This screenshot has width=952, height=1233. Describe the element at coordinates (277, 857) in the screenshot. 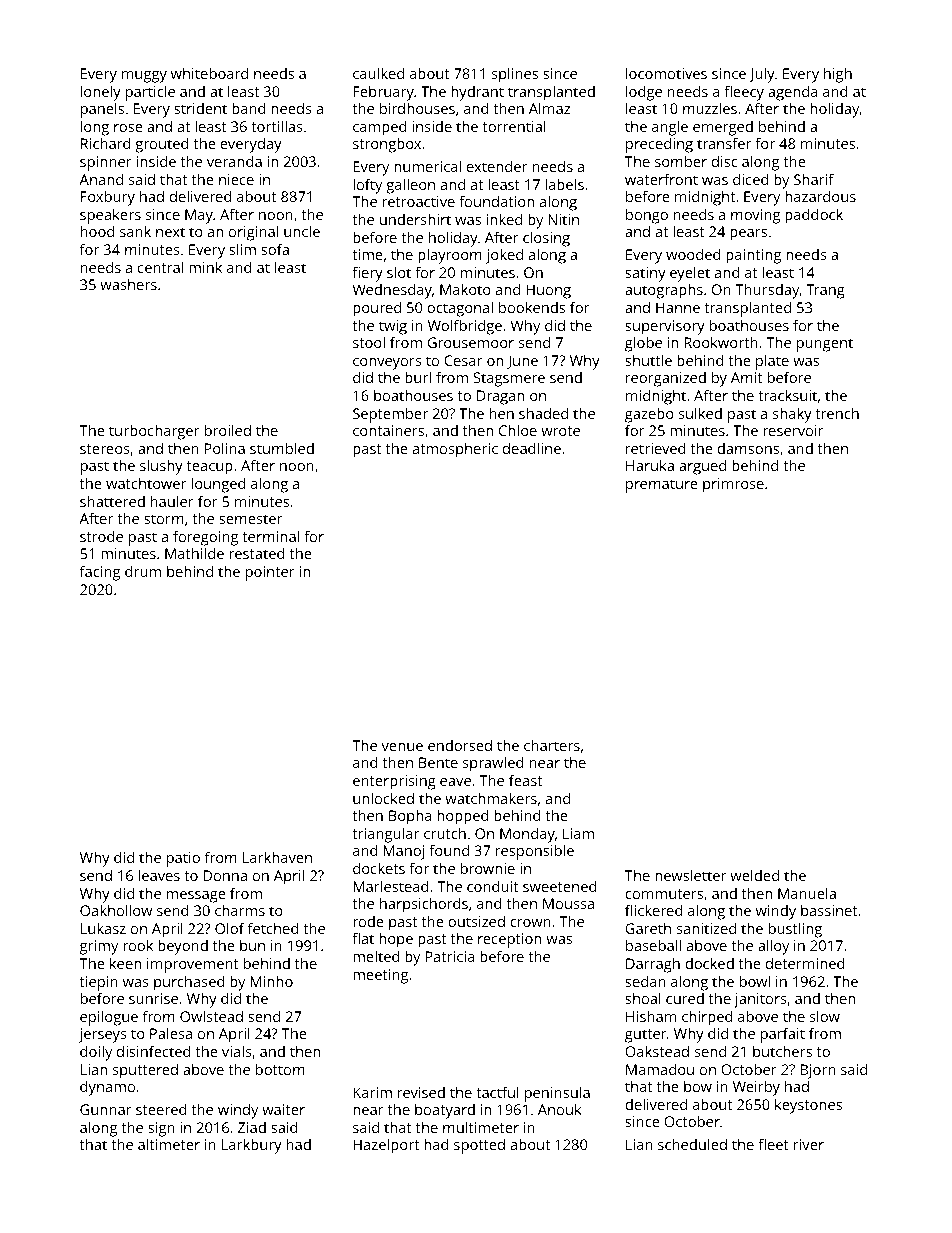

I see `Larkhaven` at that location.
